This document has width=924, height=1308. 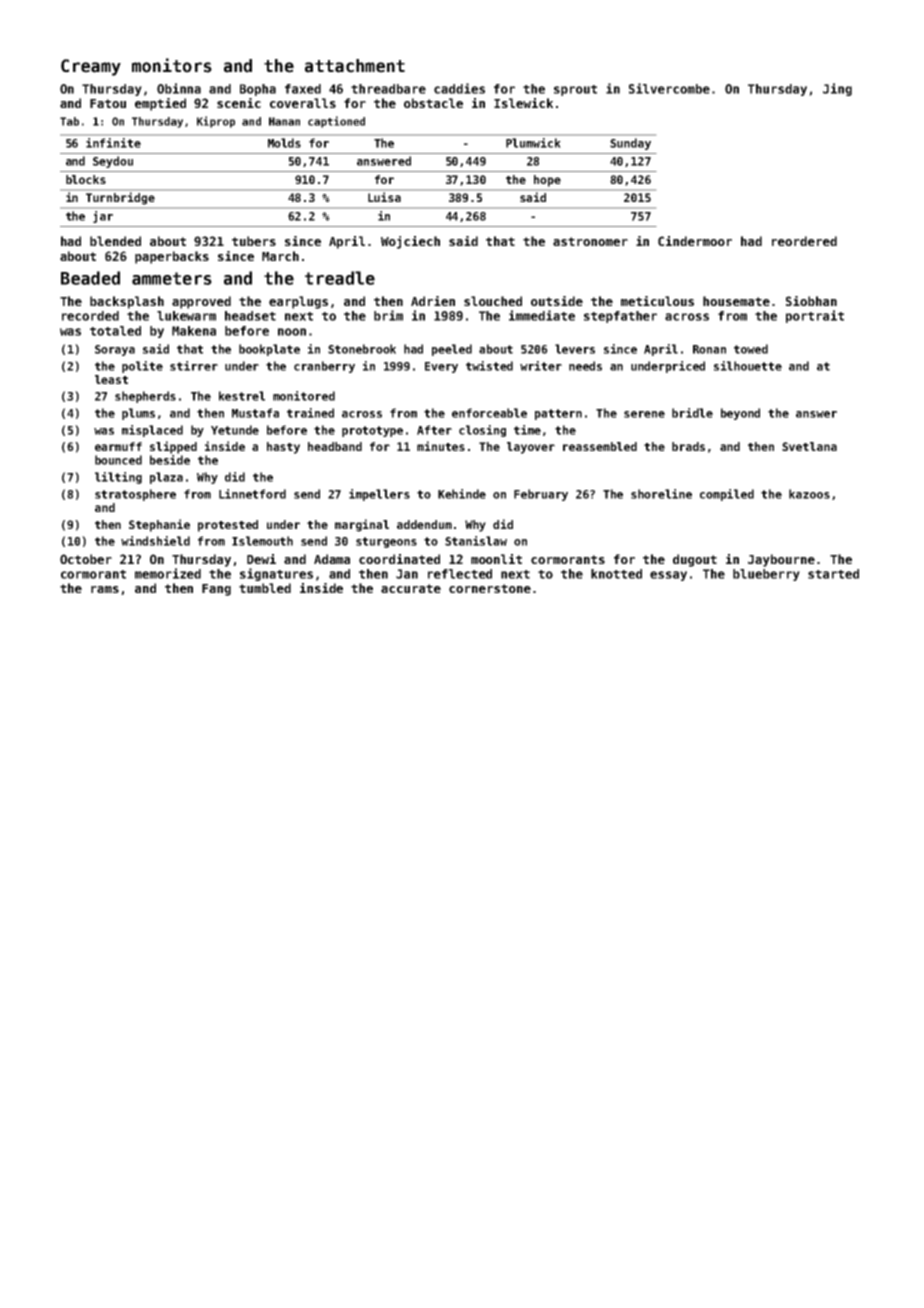 What do you see at coordinates (118, 478) in the document?
I see `lilting` at bounding box center [118, 478].
